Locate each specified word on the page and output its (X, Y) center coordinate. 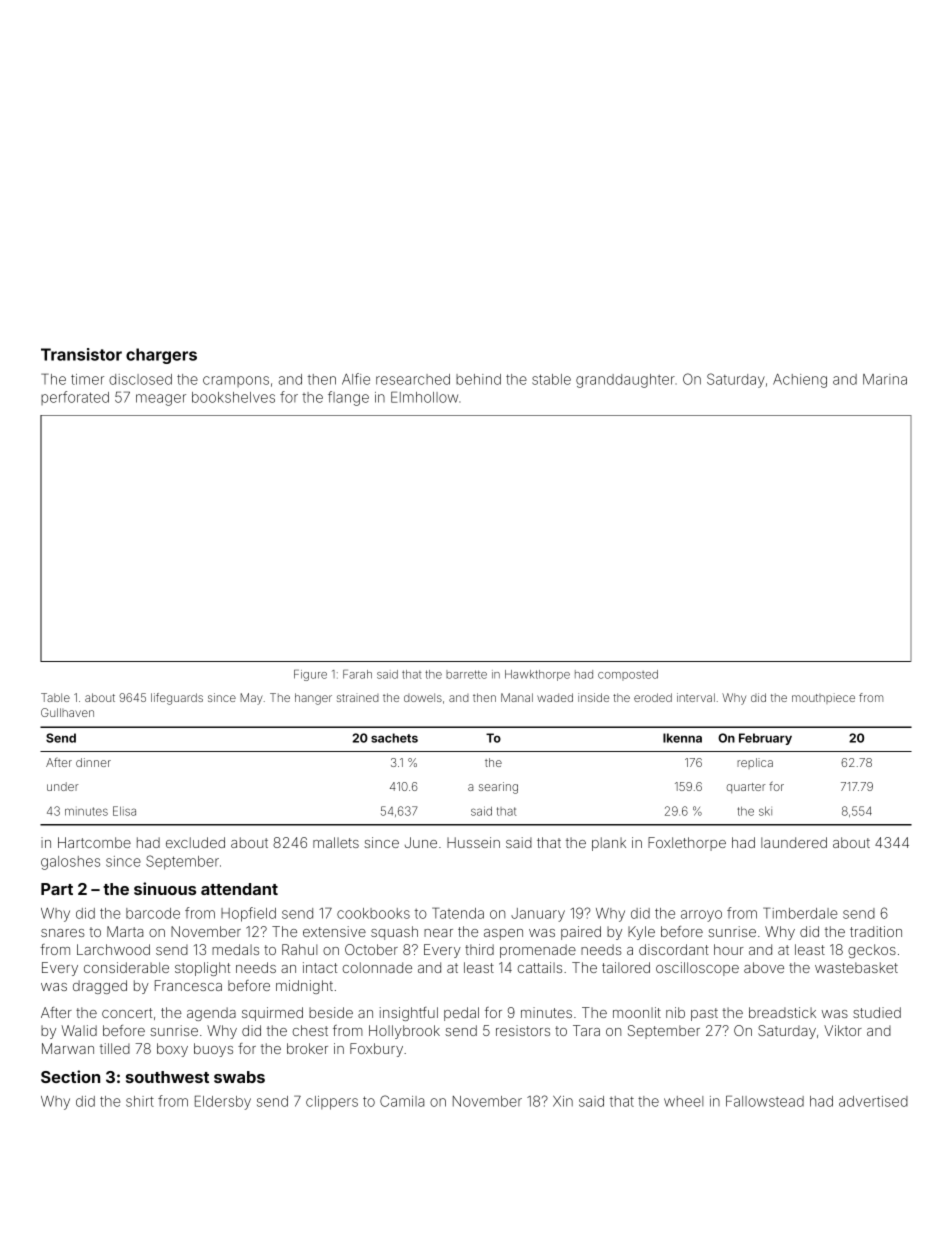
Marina (885, 379)
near (438, 933)
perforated (75, 398)
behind (478, 379)
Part (57, 889)
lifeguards (177, 699)
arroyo (701, 916)
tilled (115, 1048)
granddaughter (625, 381)
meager (161, 400)
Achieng (800, 381)
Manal (517, 697)
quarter (746, 788)
